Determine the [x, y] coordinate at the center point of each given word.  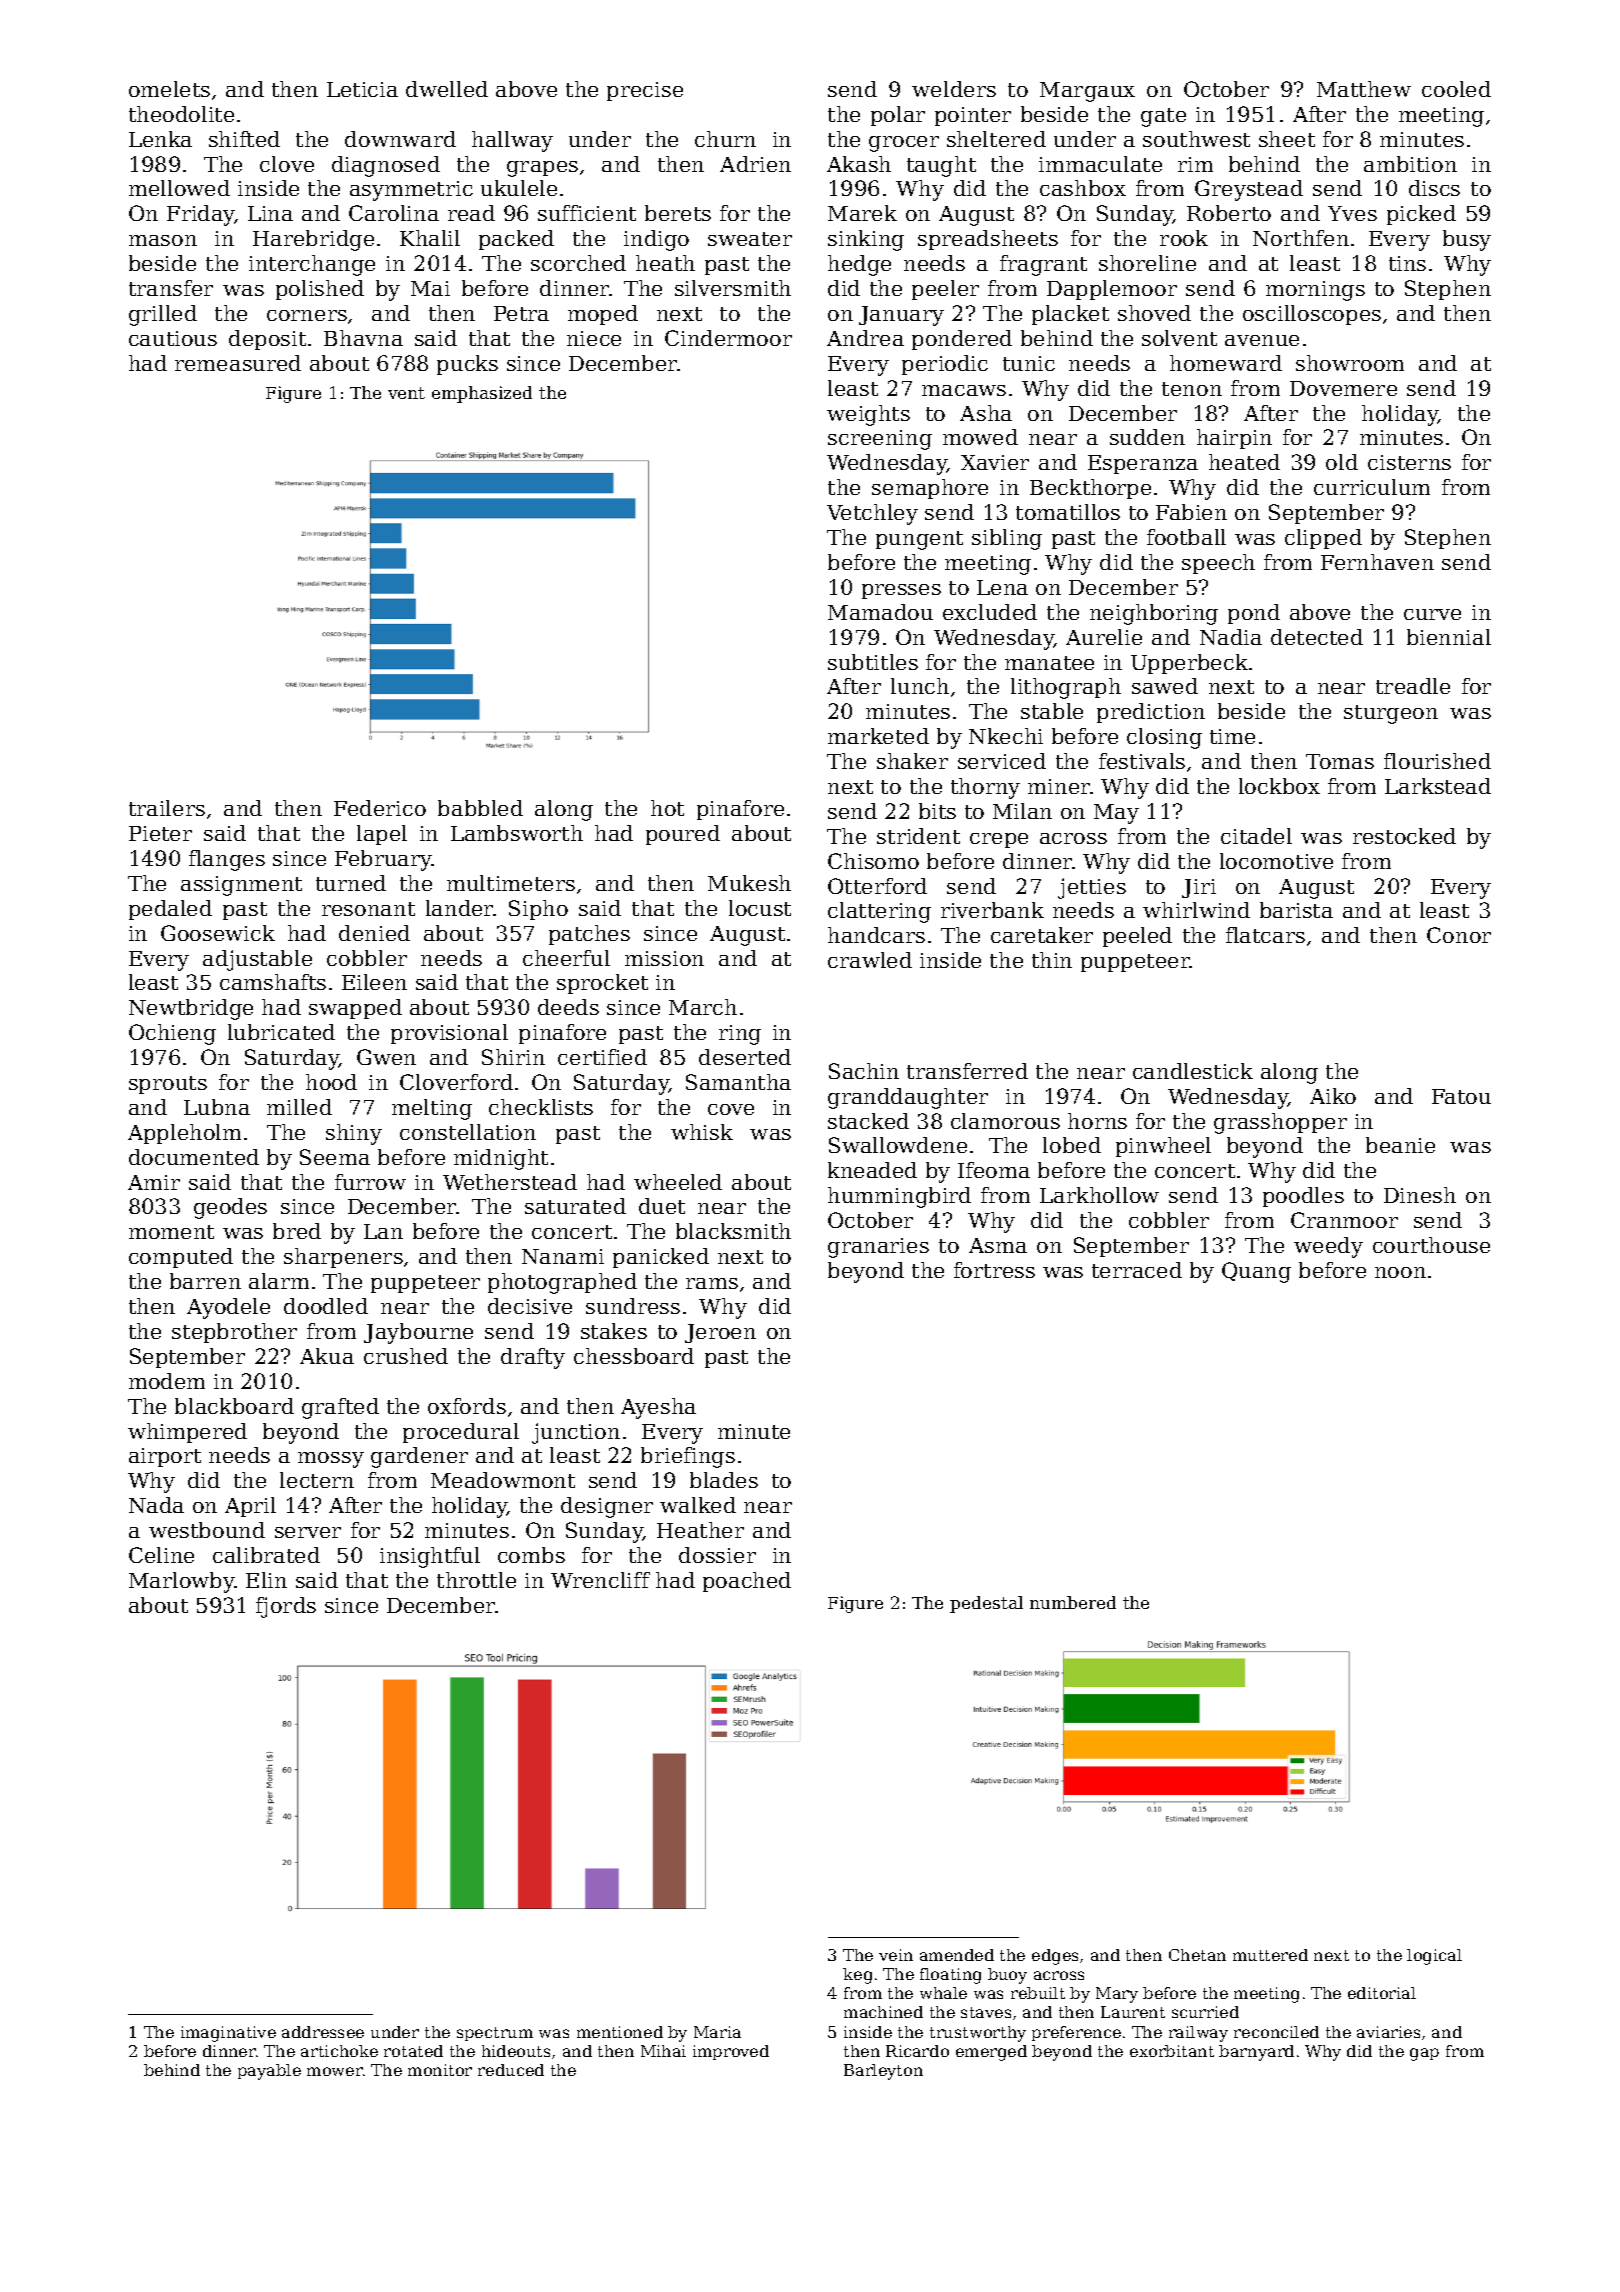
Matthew [1364, 89]
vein [896, 1955]
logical [1434, 1957]
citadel [1256, 836]
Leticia [362, 89]
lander [460, 908]
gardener [419, 1457]
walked [698, 1505]
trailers [167, 808]
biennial [1449, 637]
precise [645, 91]
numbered [1073, 1602]
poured [683, 835]
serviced [1002, 761]
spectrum [495, 2034]
